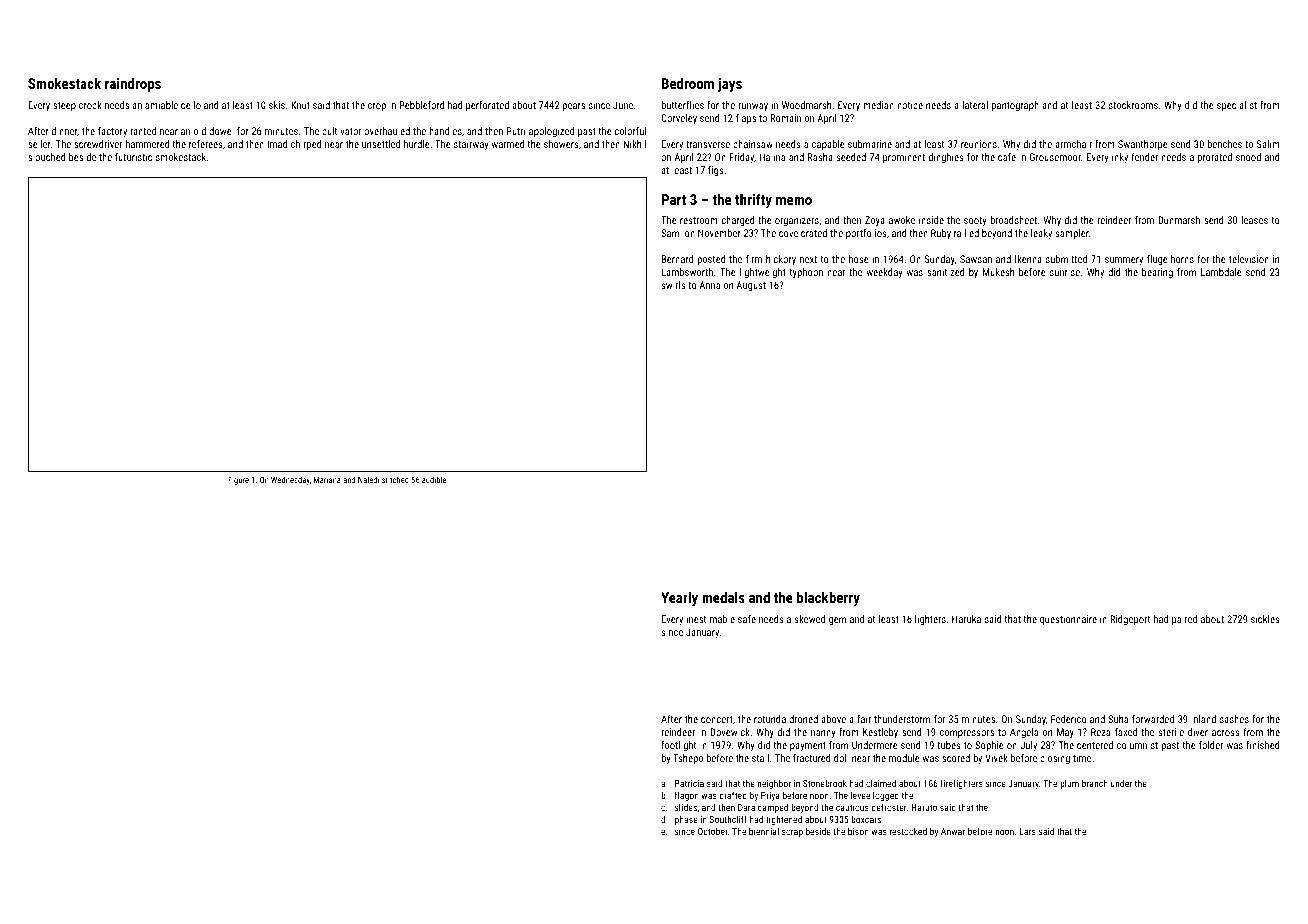 This screenshot has height=924, width=1308. I want to click on Bedroom, so click(688, 83).
